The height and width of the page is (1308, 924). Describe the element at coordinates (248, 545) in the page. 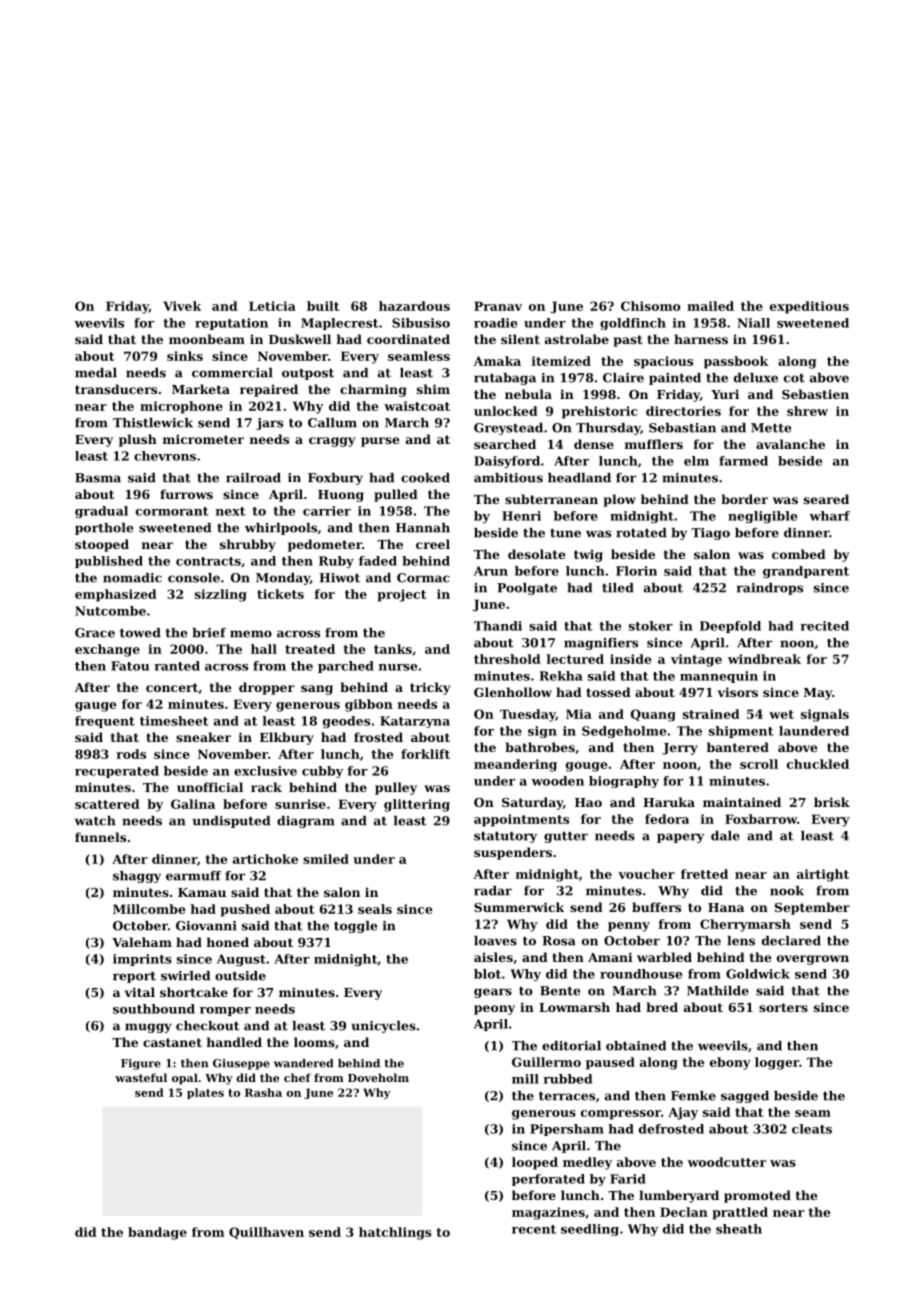

I see `shrubby` at that location.
